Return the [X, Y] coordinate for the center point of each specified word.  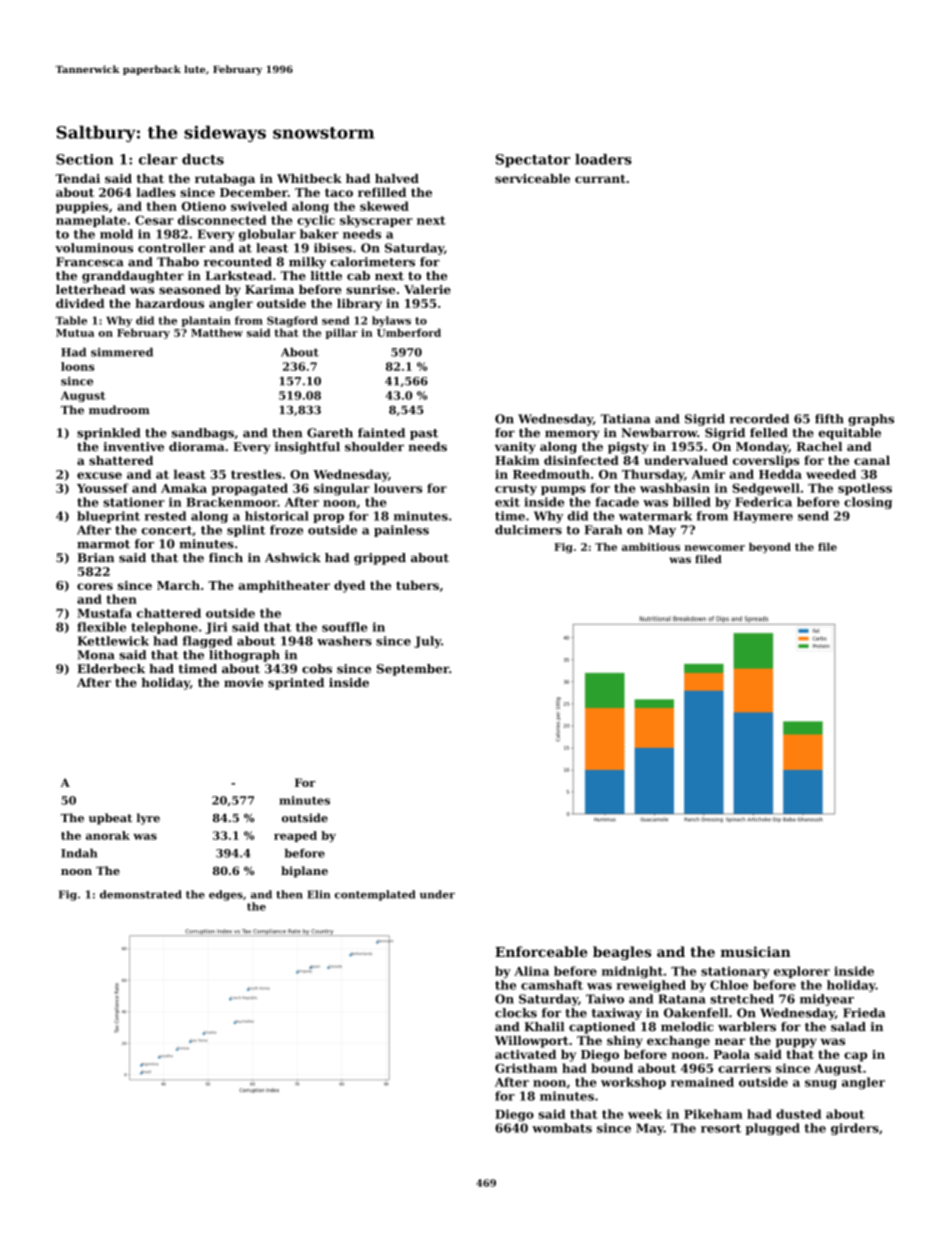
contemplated [375, 895]
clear [158, 159]
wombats [562, 1128]
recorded [759, 419]
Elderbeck [111, 669]
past [424, 434]
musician [756, 951]
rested [165, 516]
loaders [603, 159]
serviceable [532, 178]
